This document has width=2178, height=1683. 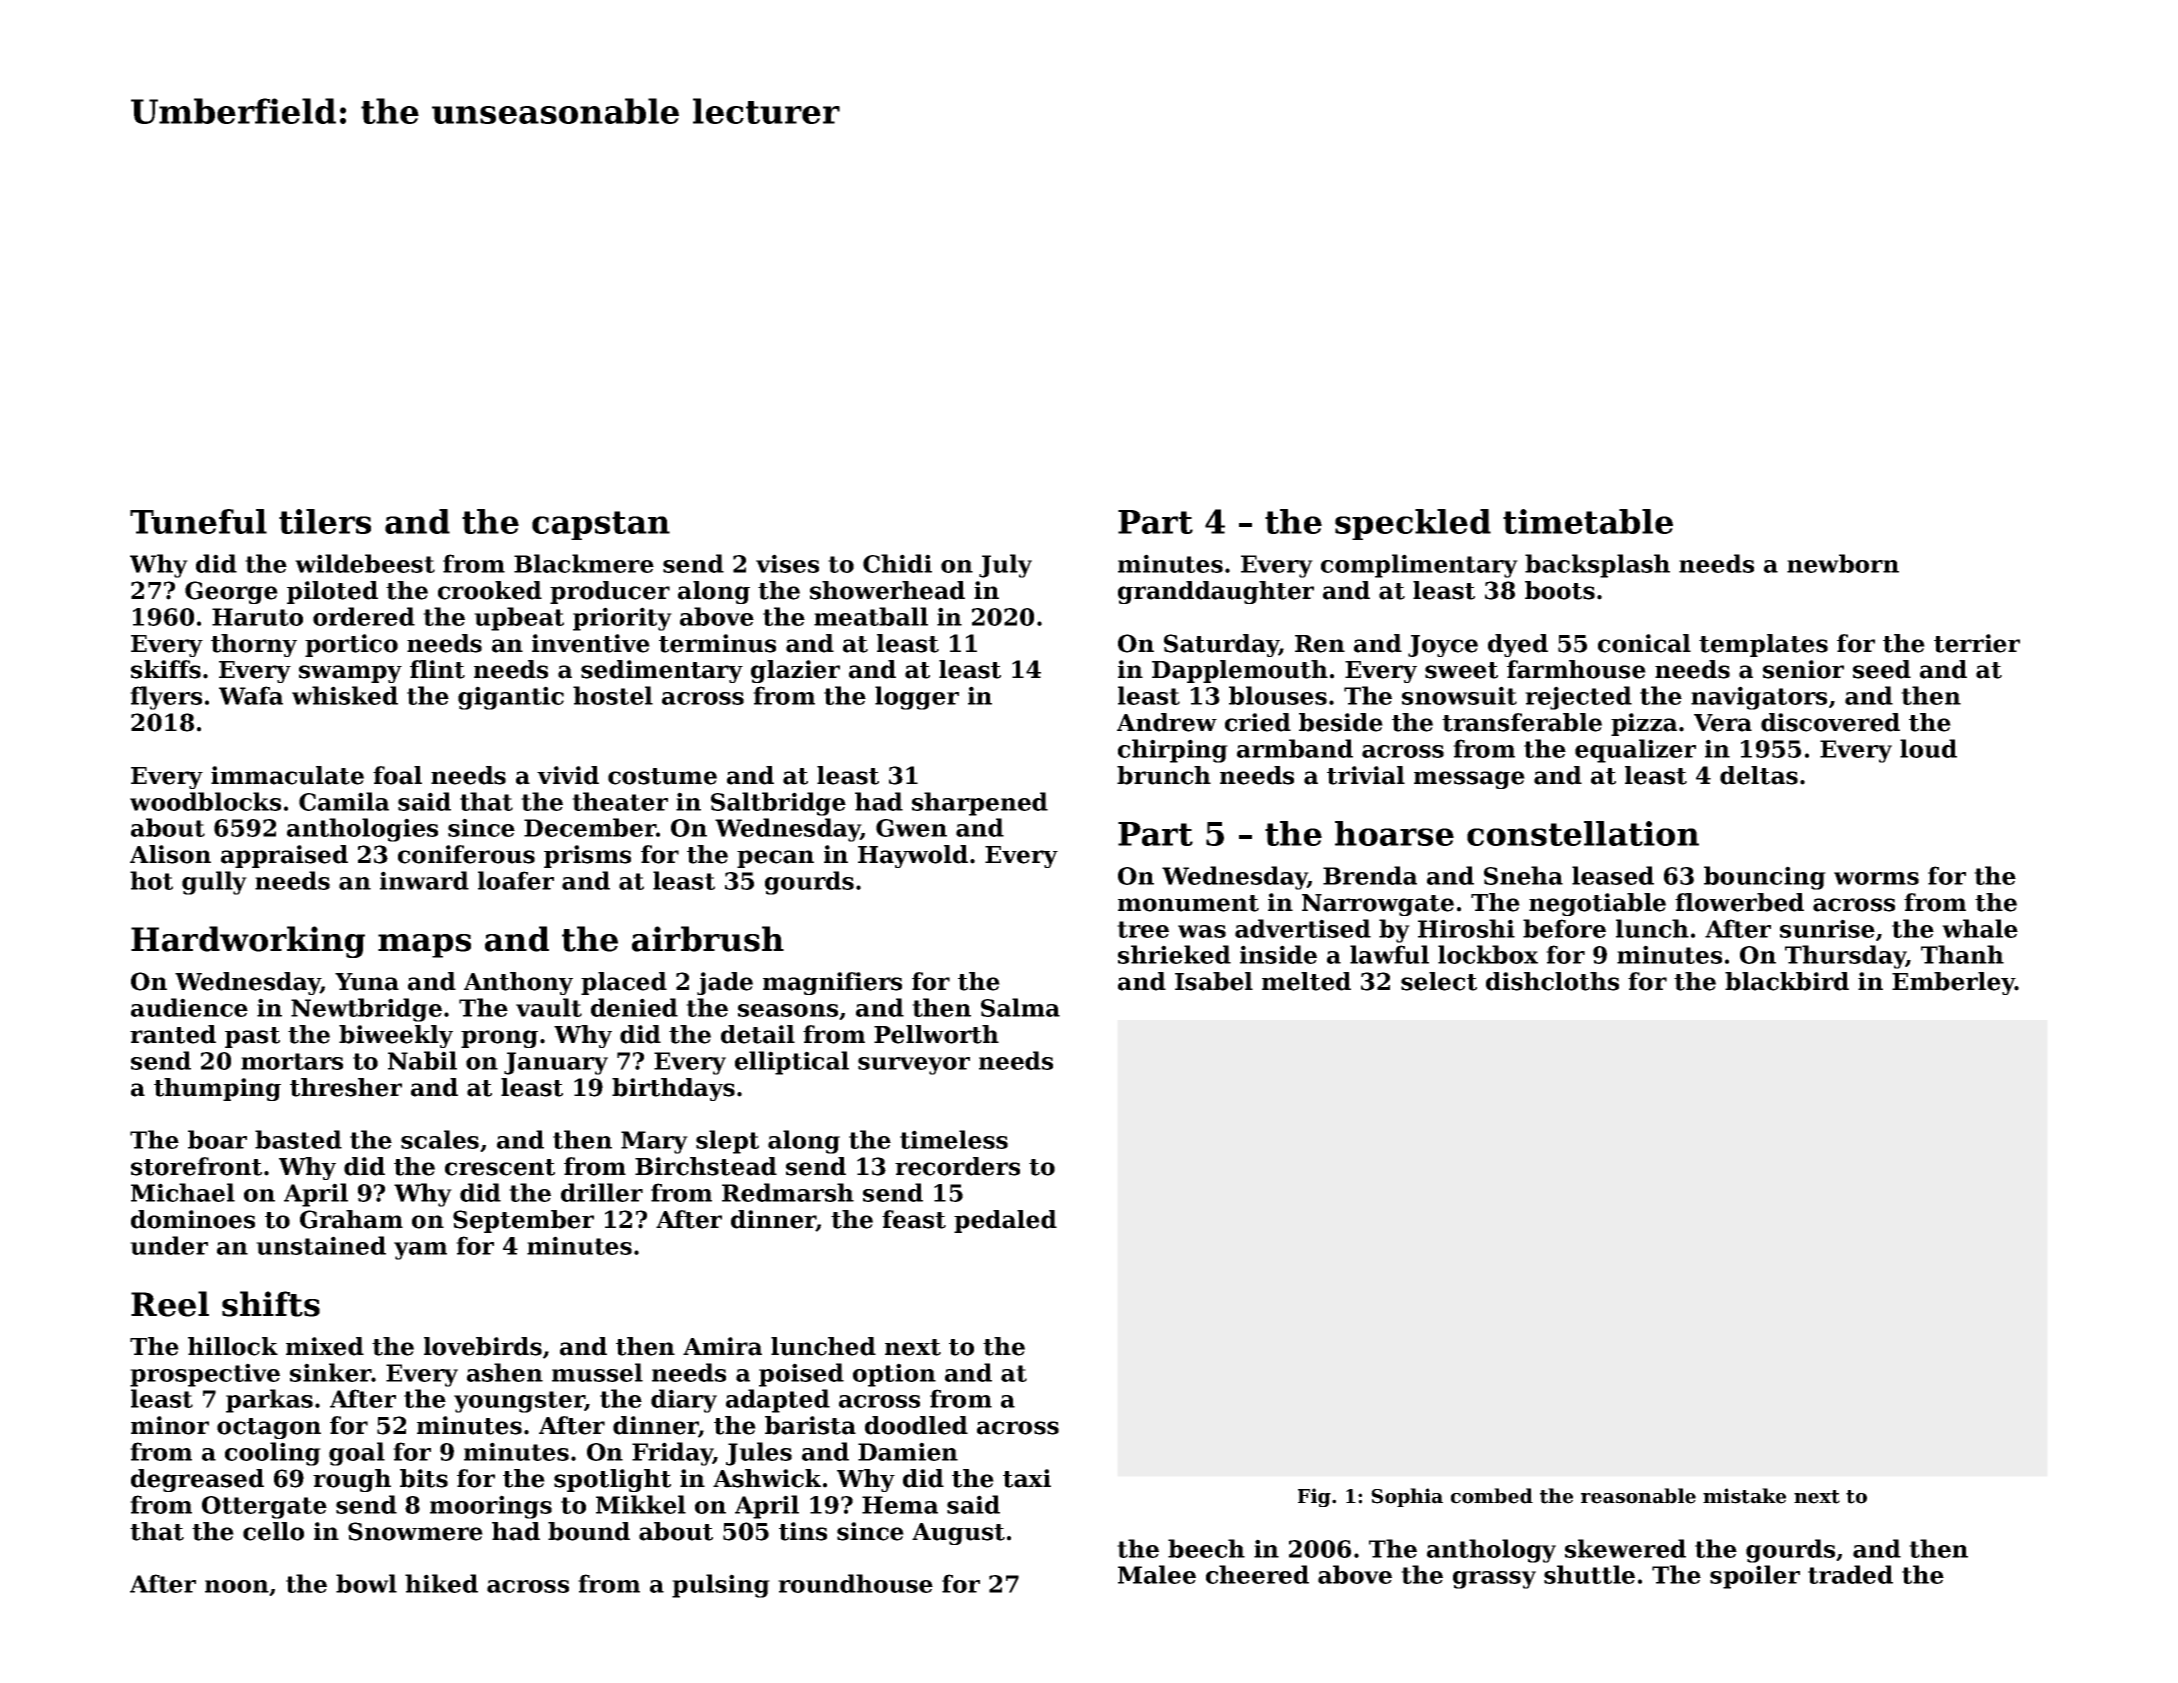 What do you see at coordinates (1827, 928) in the document?
I see `sunrise` at bounding box center [1827, 928].
